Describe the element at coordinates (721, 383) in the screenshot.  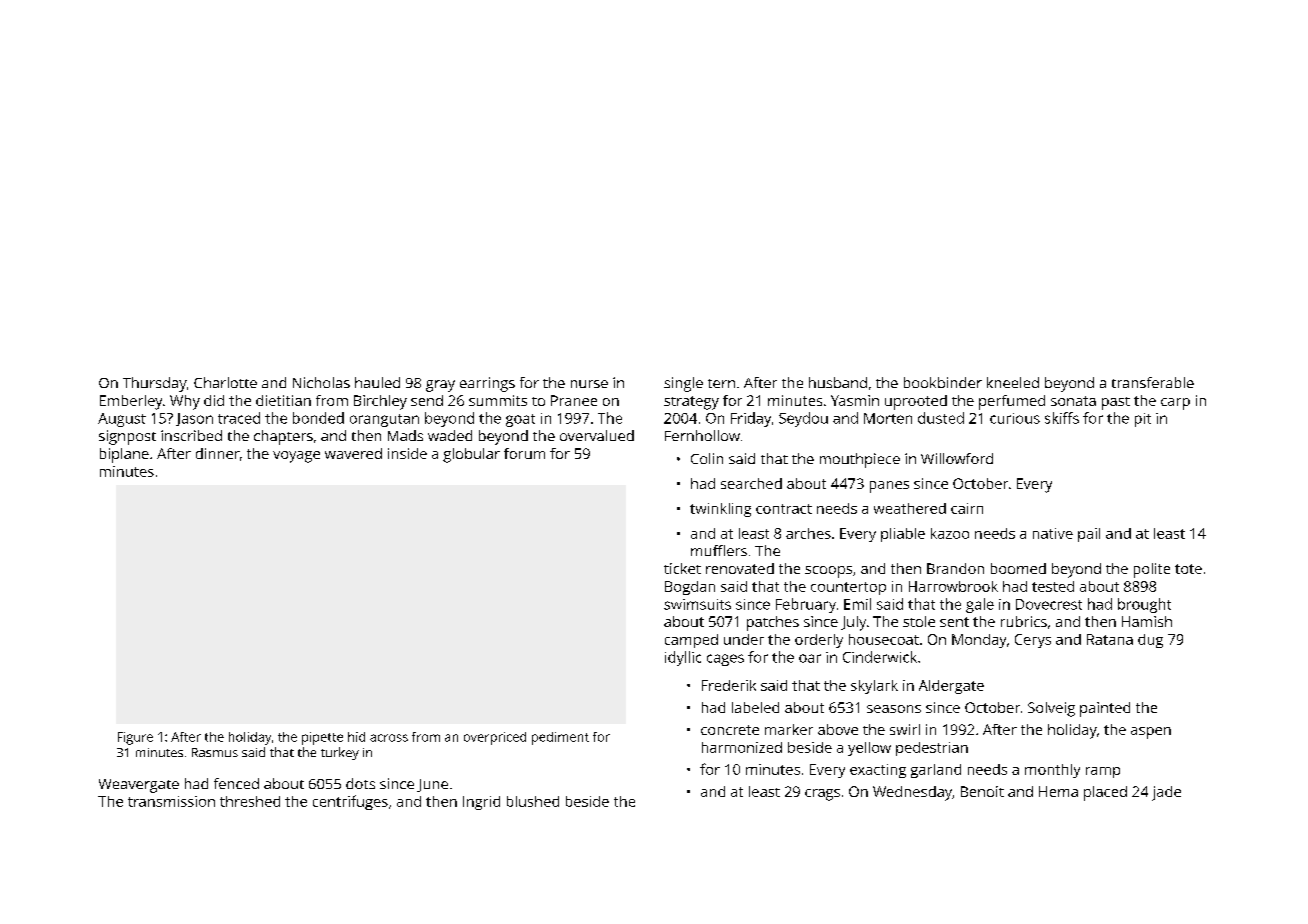
I see `tern` at that location.
